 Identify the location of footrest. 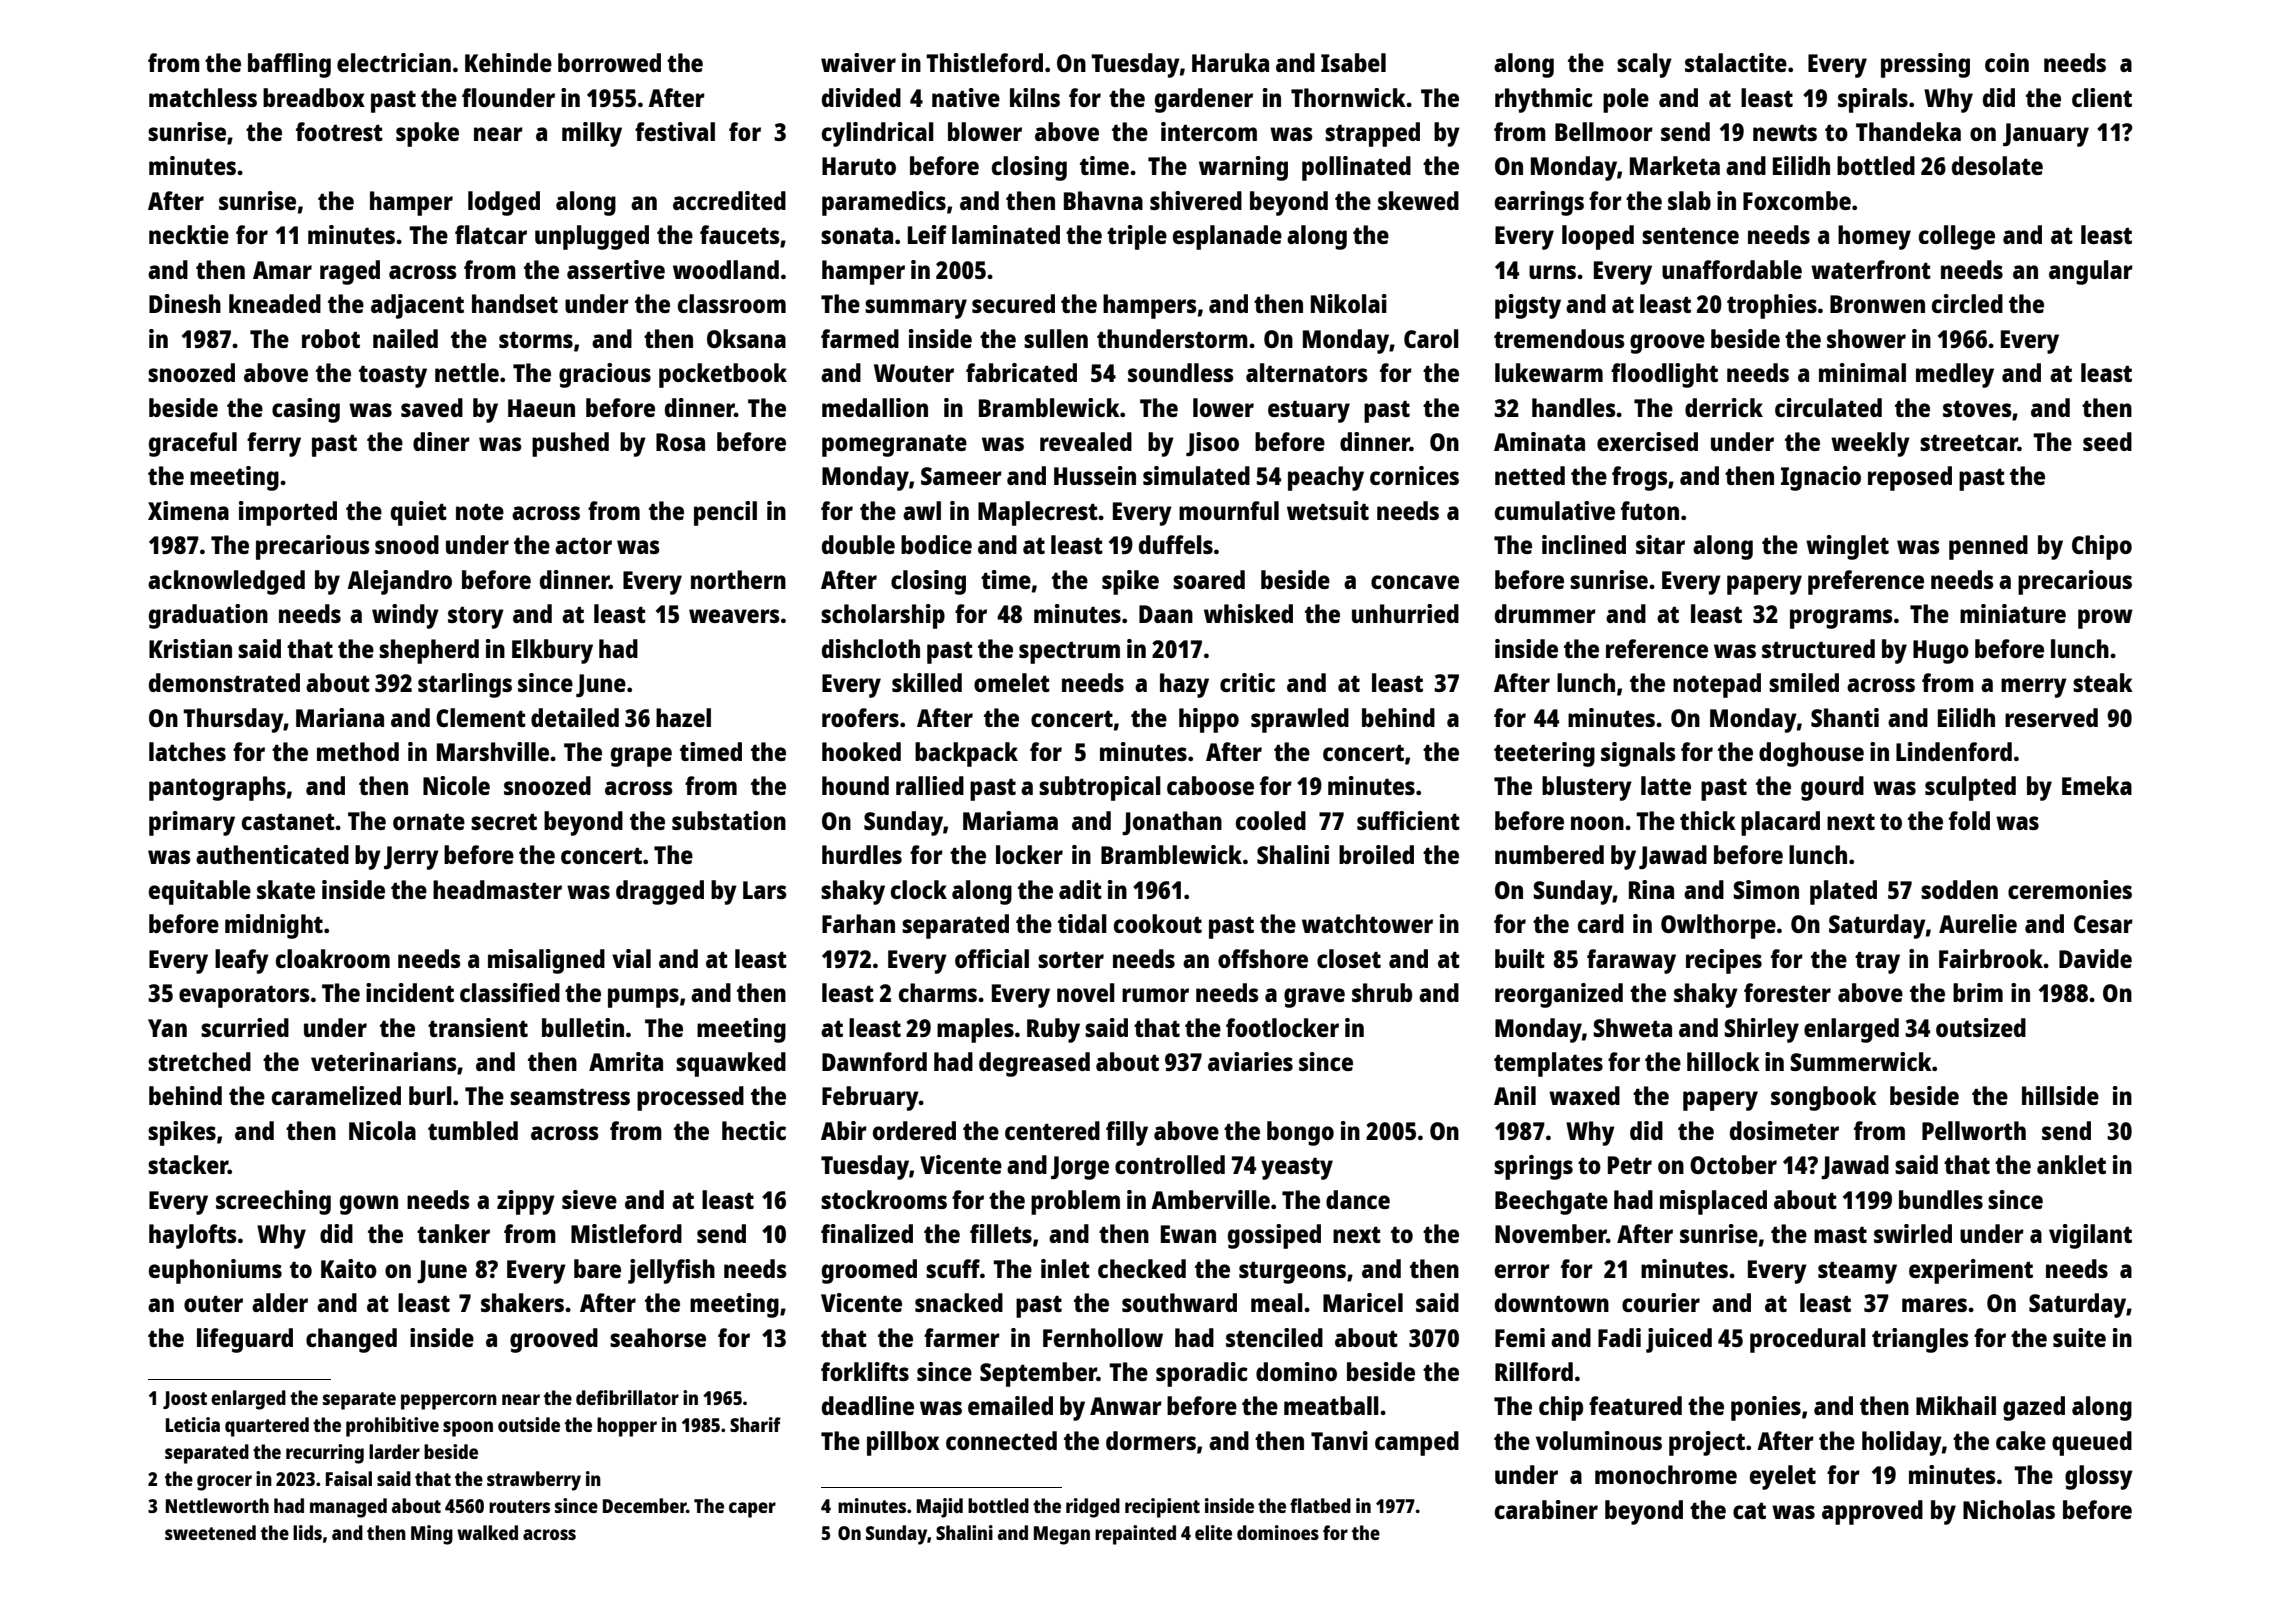
(339, 131).
